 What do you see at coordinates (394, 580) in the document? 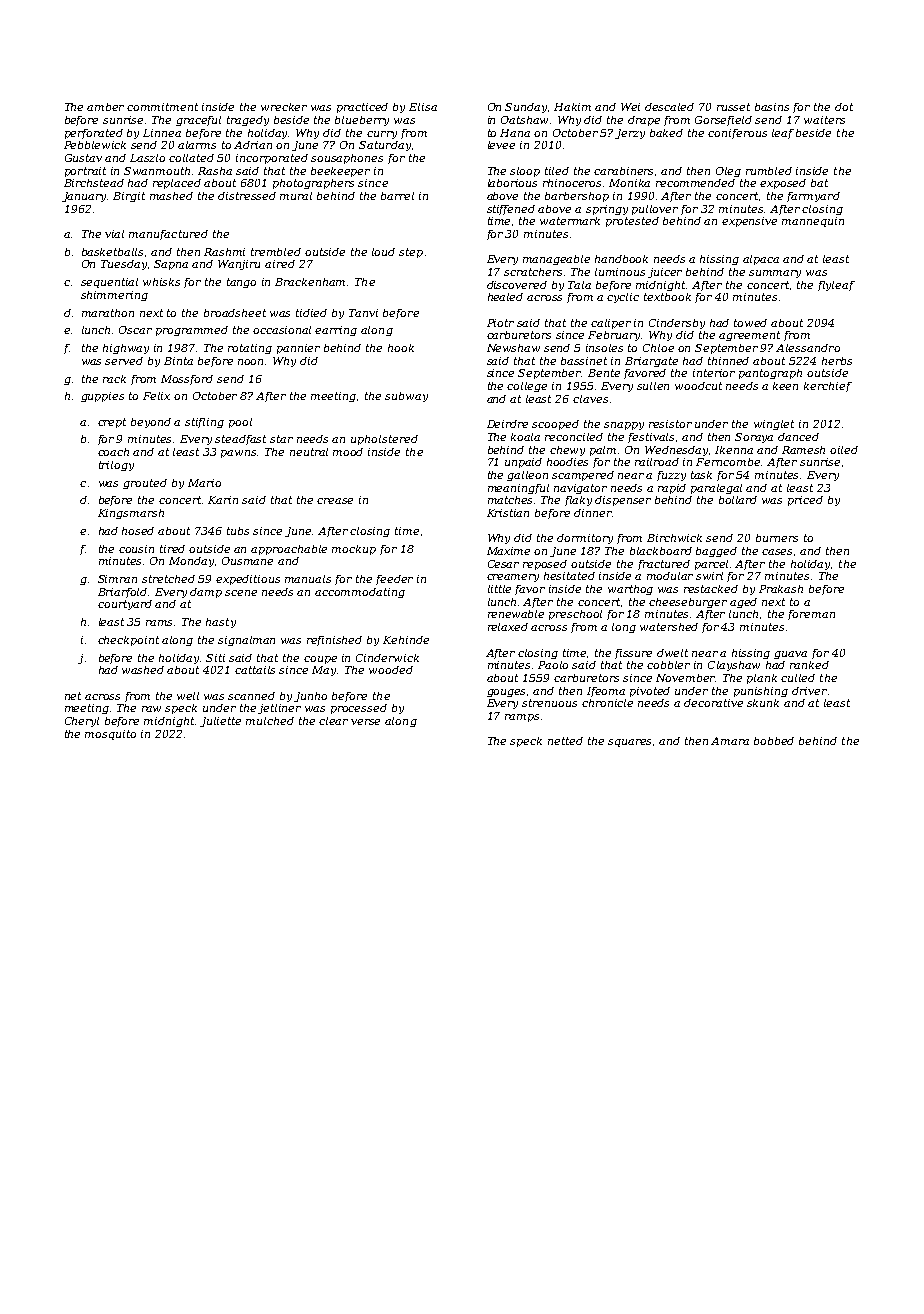
I see `feeder` at bounding box center [394, 580].
